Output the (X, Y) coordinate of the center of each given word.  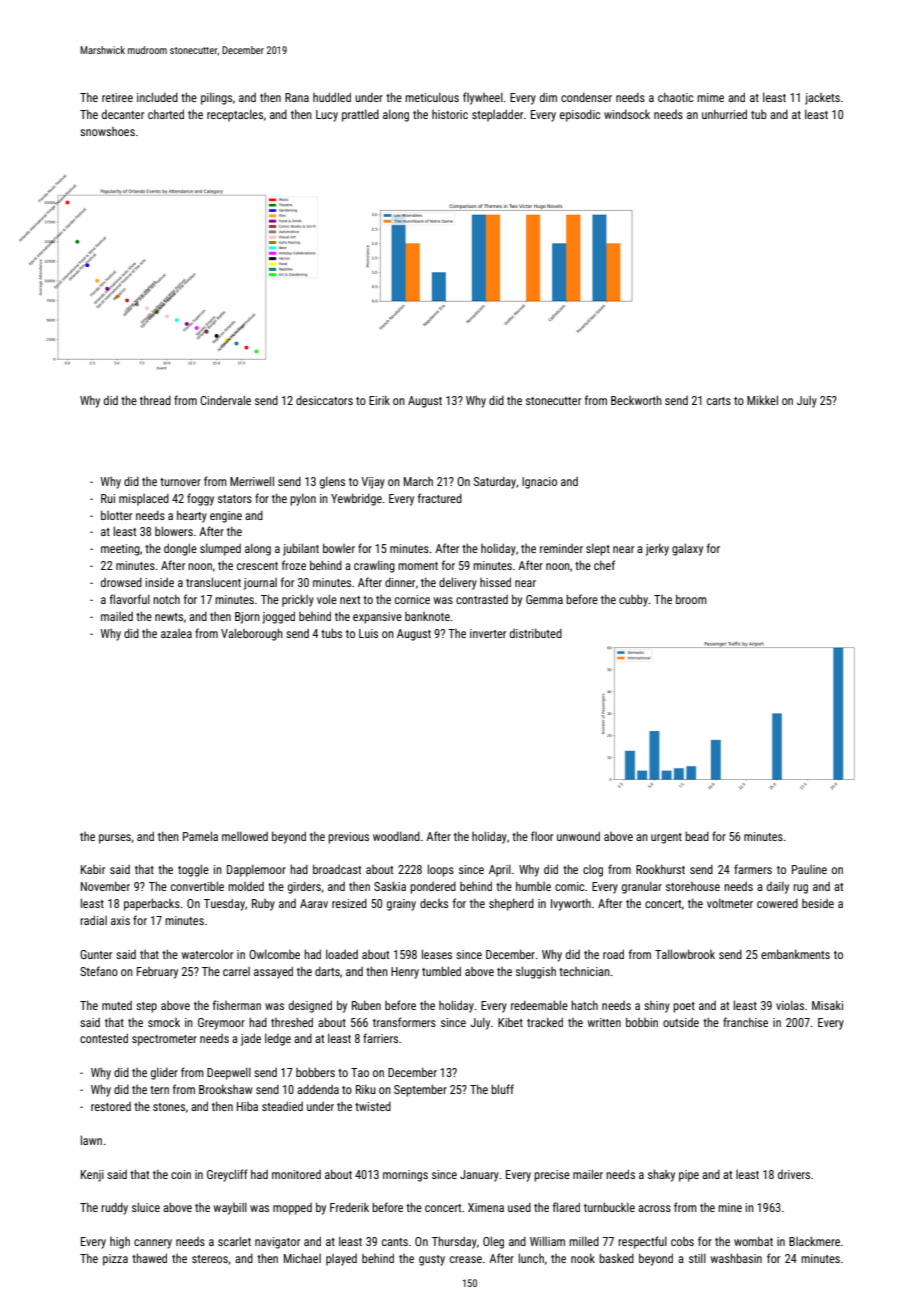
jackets (822, 99)
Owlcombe (274, 954)
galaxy (687, 549)
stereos (210, 1259)
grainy (401, 905)
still (697, 1258)
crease (466, 1259)
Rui (108, 498)
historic (450, 114)
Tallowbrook (685, 954)
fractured (440, 498)
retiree (117, 97)
